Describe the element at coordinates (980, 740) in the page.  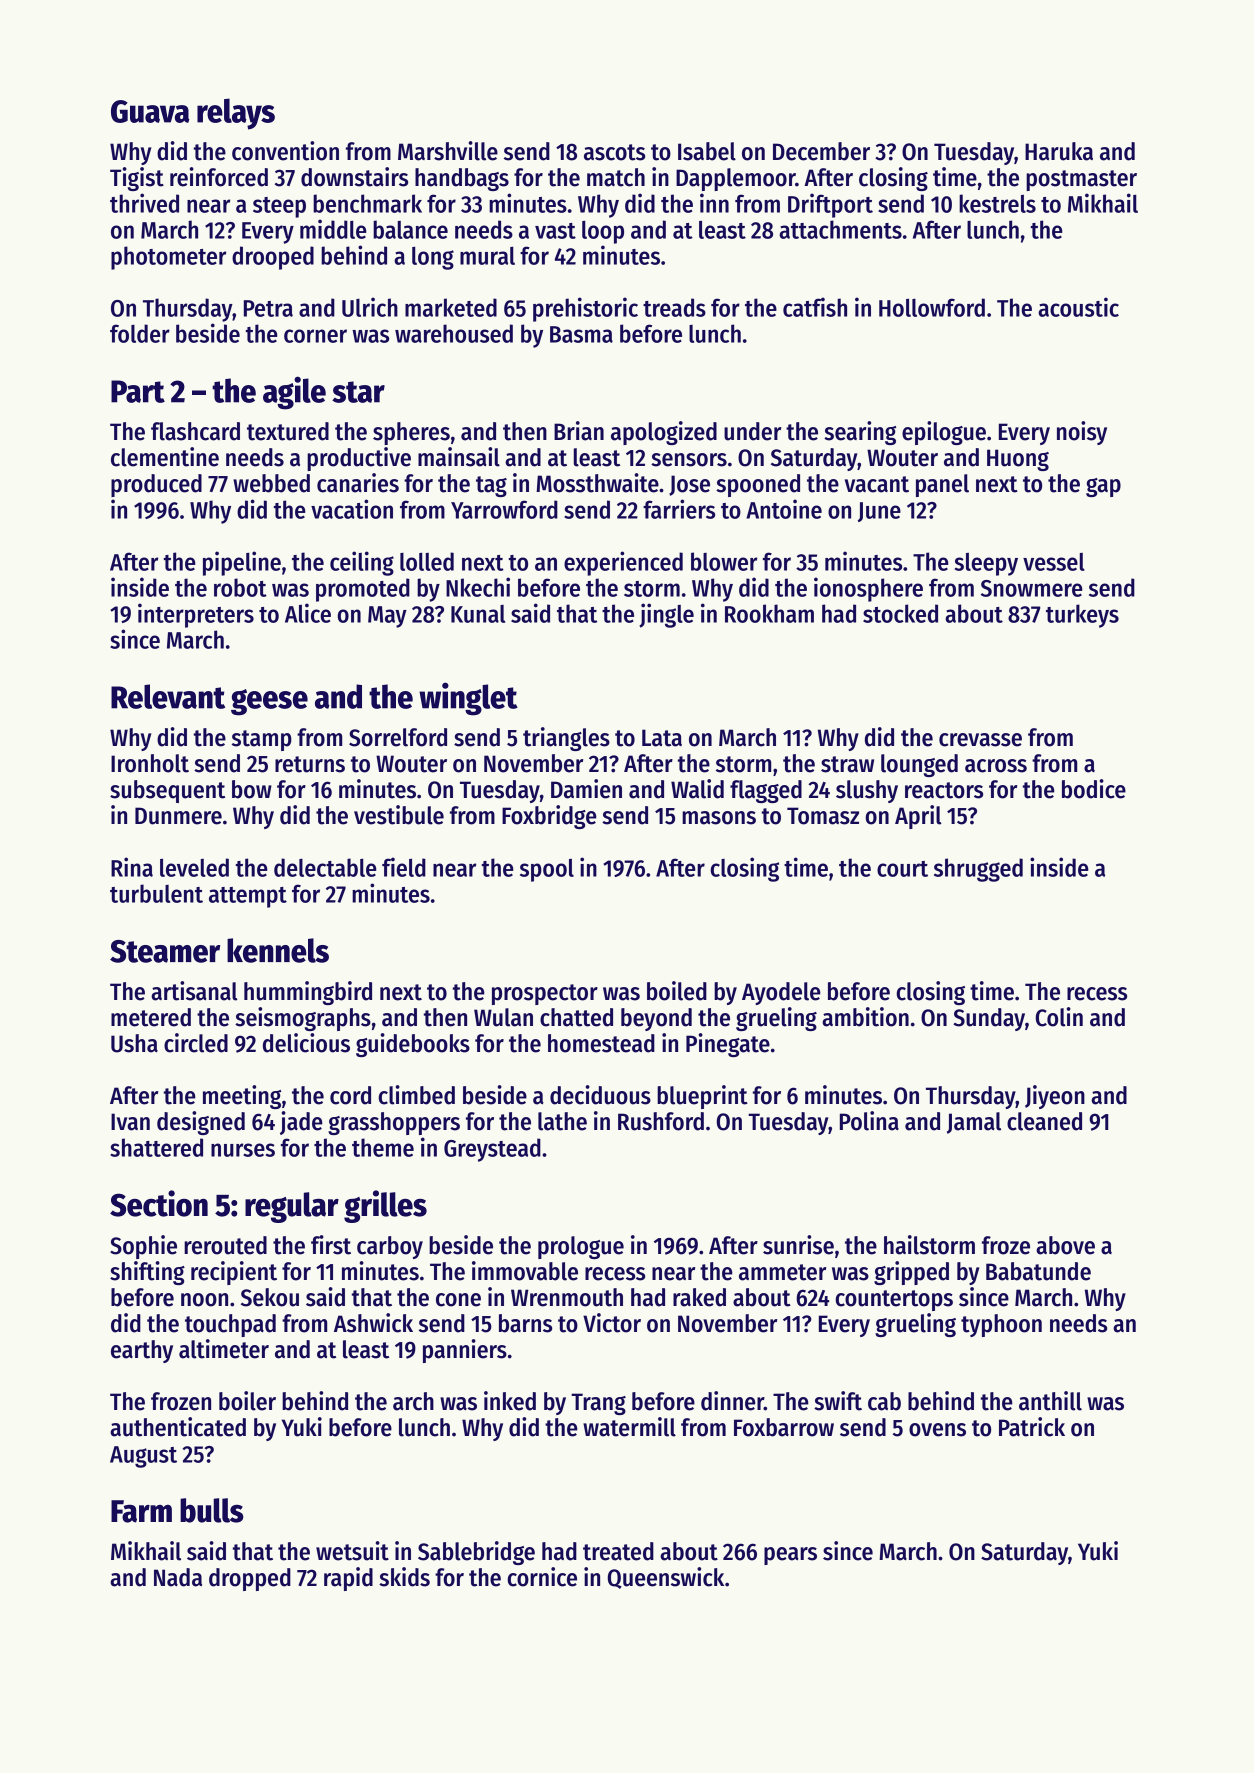
I see `crevasse` at that location.
